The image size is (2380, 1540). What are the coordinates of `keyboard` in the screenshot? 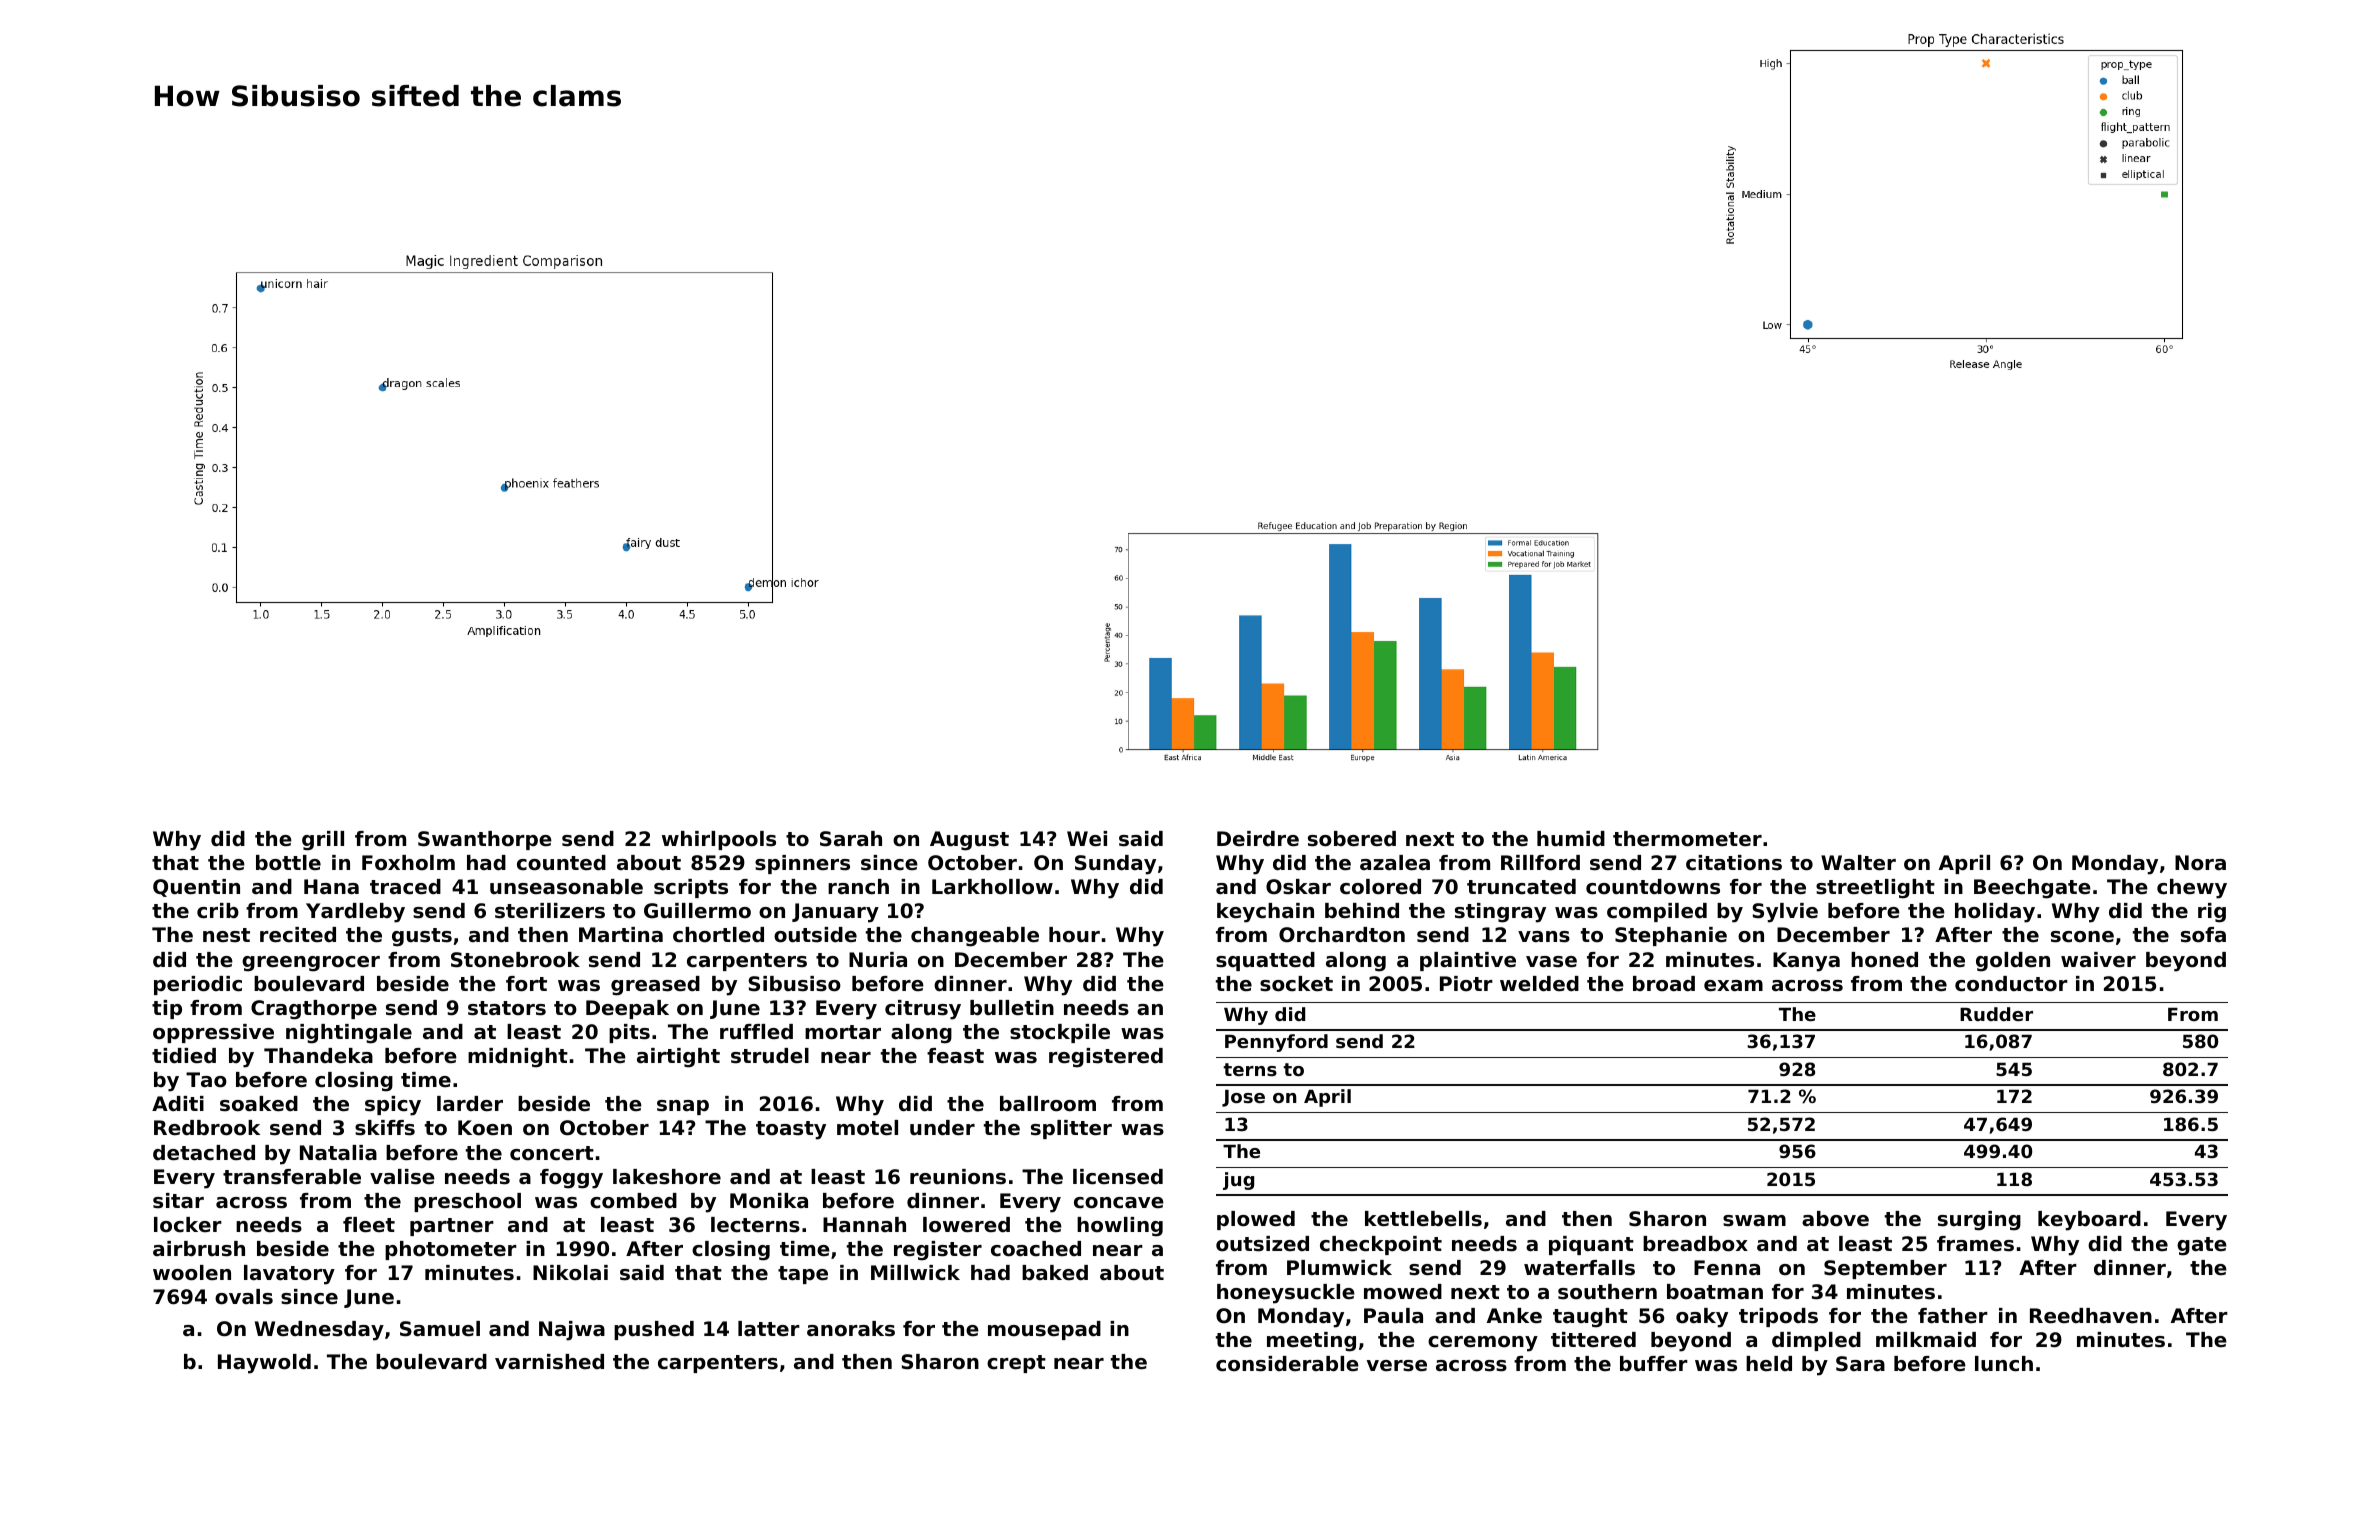 It's located at (2089, 1221).
